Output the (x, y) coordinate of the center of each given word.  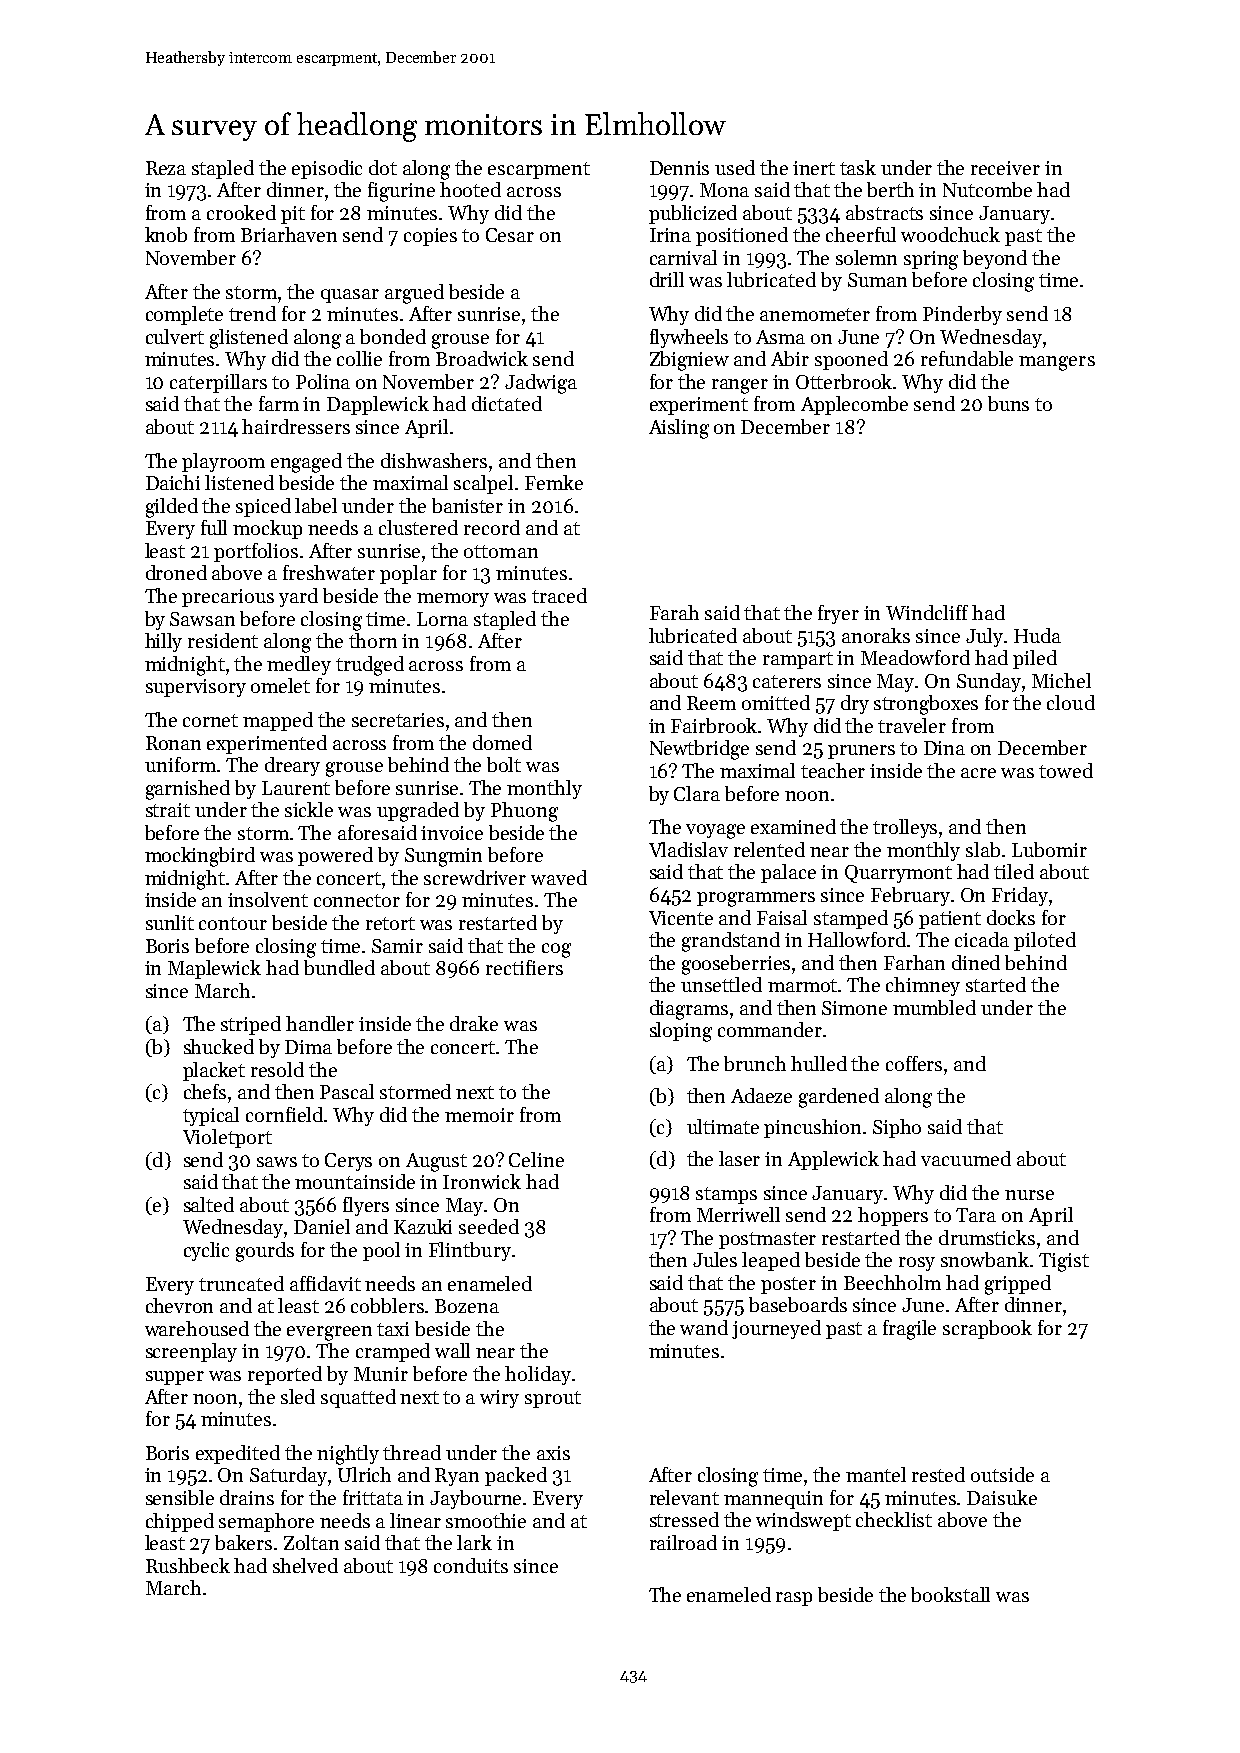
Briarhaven (289, 234)
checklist (894, 1519)
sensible (180, 1497)
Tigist (1064, 1262)
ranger (740, 386)
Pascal (347, 1091)
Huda (1037, 635)
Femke (554, 482)
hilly (163, 642)
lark (474, 1542)
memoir (479, 1115)
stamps (726, 1195)
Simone (854, 1008)
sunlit (170, 922)
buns (1008, 403)
